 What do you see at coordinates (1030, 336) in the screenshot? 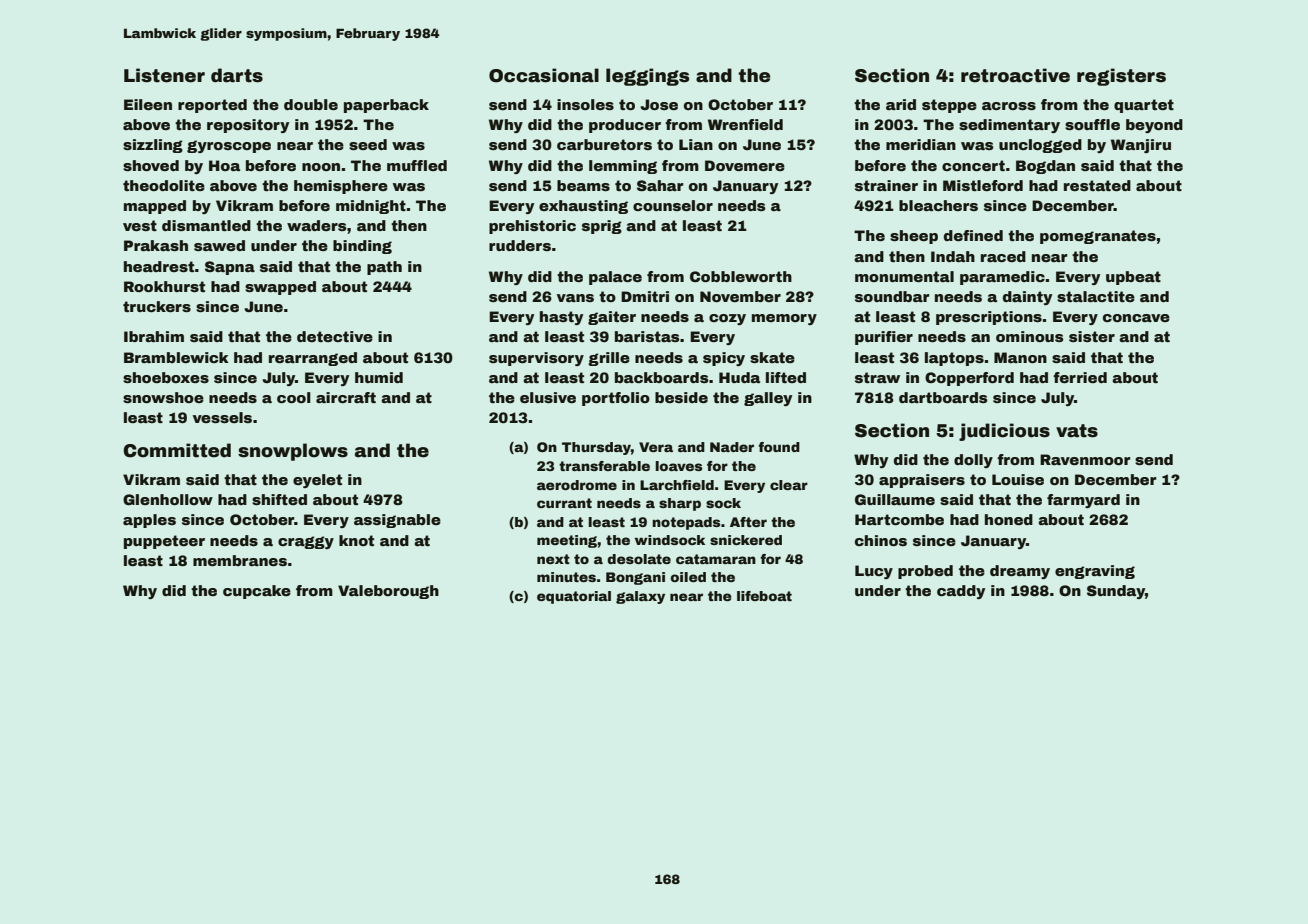
I see `ominous` at bounding box center [1030, 336].
